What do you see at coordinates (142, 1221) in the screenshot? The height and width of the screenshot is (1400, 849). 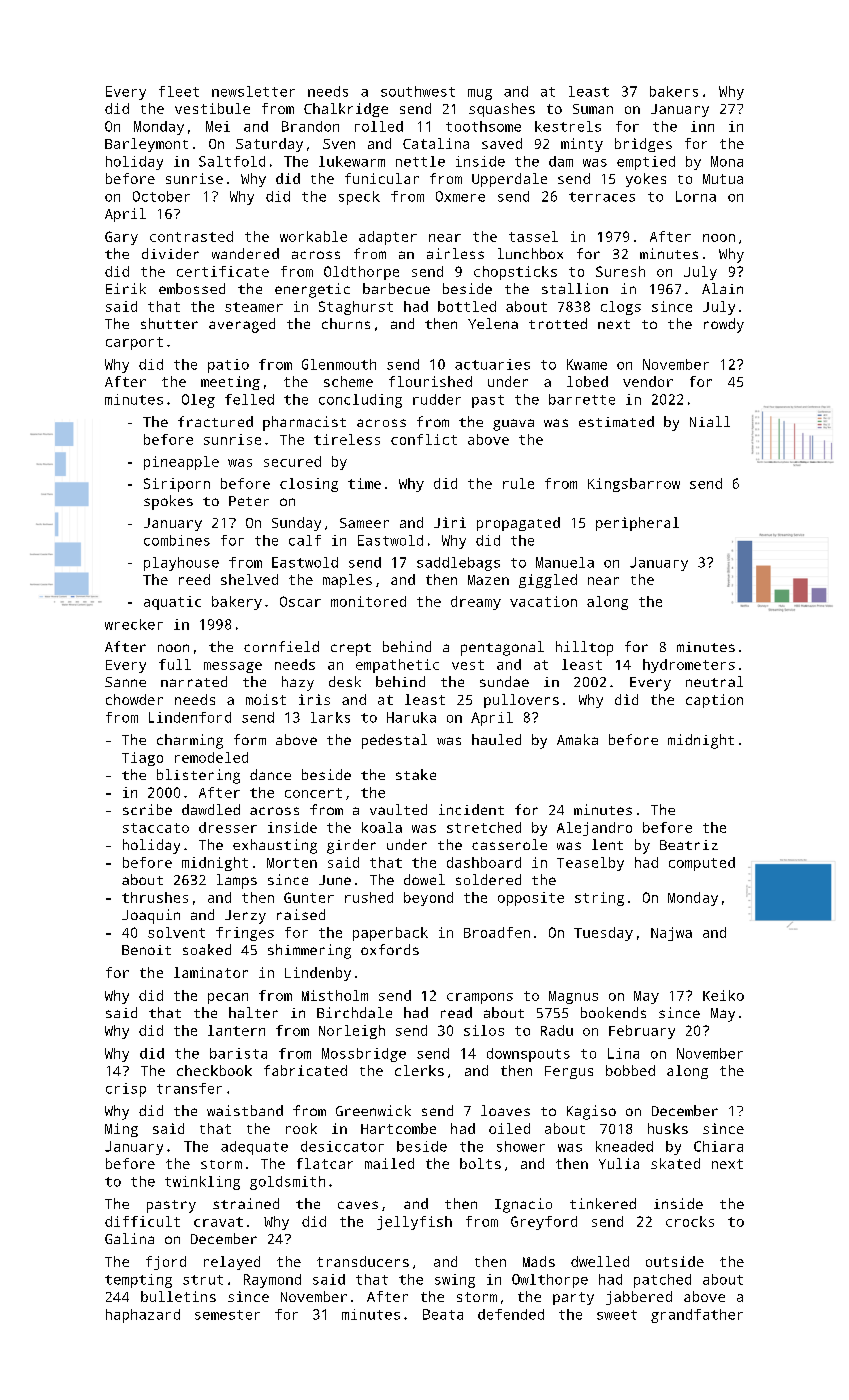 I see `difficult` at bounding box center [142, 1221].
